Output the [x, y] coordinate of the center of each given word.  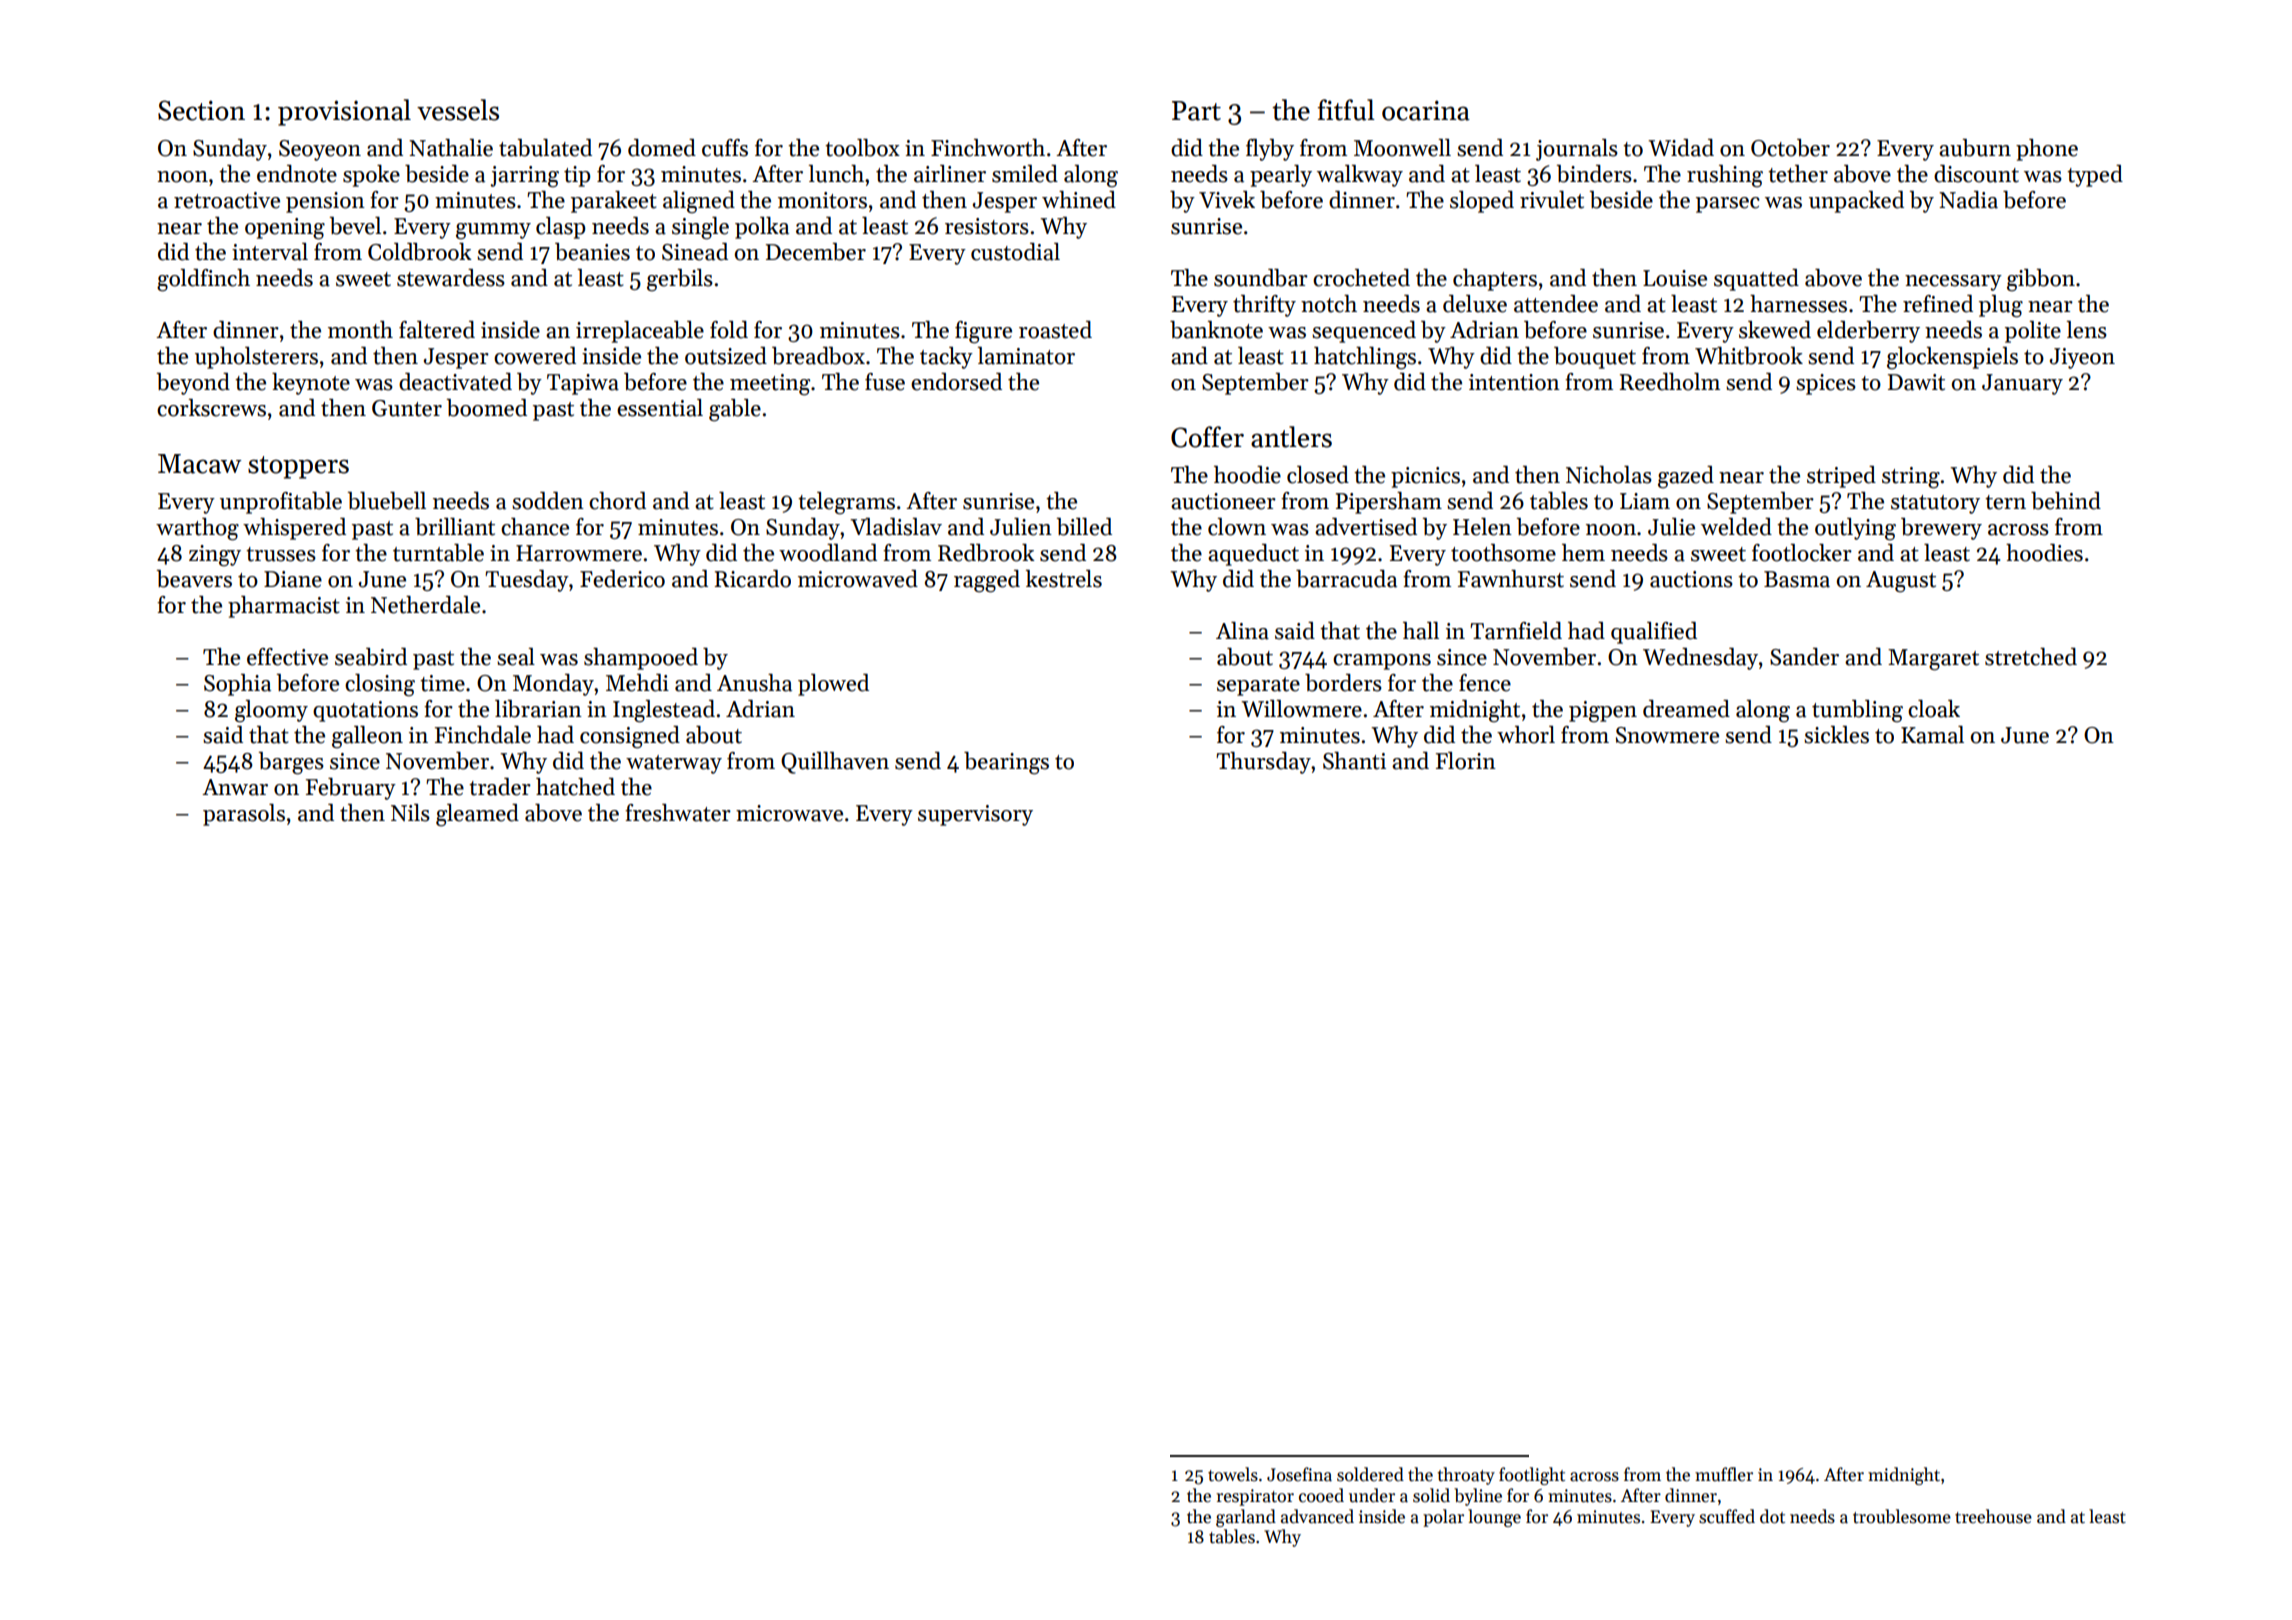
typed [2095, 176]
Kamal [1932, 735]
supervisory [975, 815]
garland [1246, 1518]
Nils [410, 813]
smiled [1025, 174]
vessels [458, 110]
